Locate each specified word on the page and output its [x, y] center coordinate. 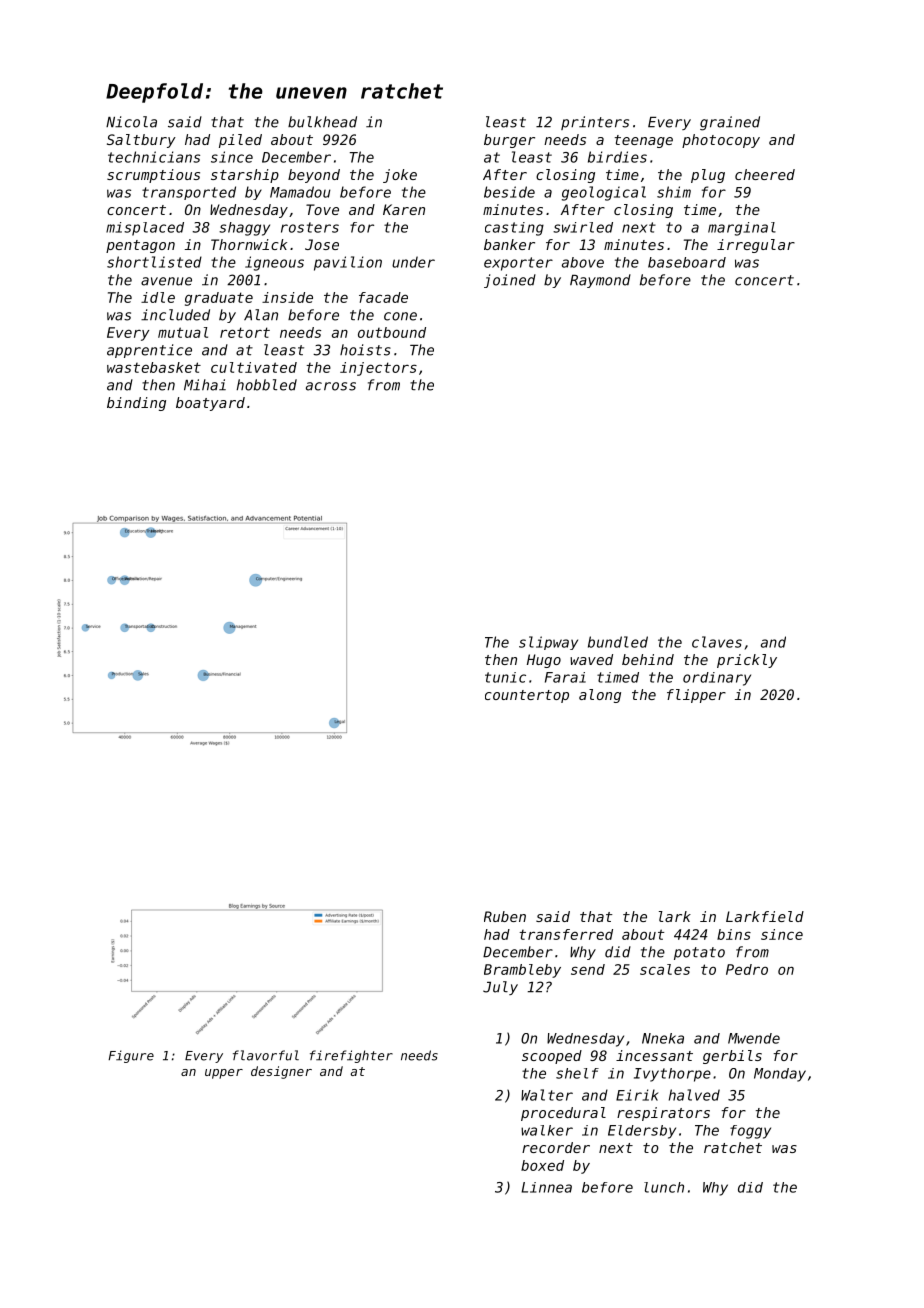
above [583, 262]
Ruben [505, 916]
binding [136, 404]
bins [734, 934]
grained [730, 123]
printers [595, 123]
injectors [378, 369]
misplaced [145, 229]
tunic [505, 677]
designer [281, 1072]
